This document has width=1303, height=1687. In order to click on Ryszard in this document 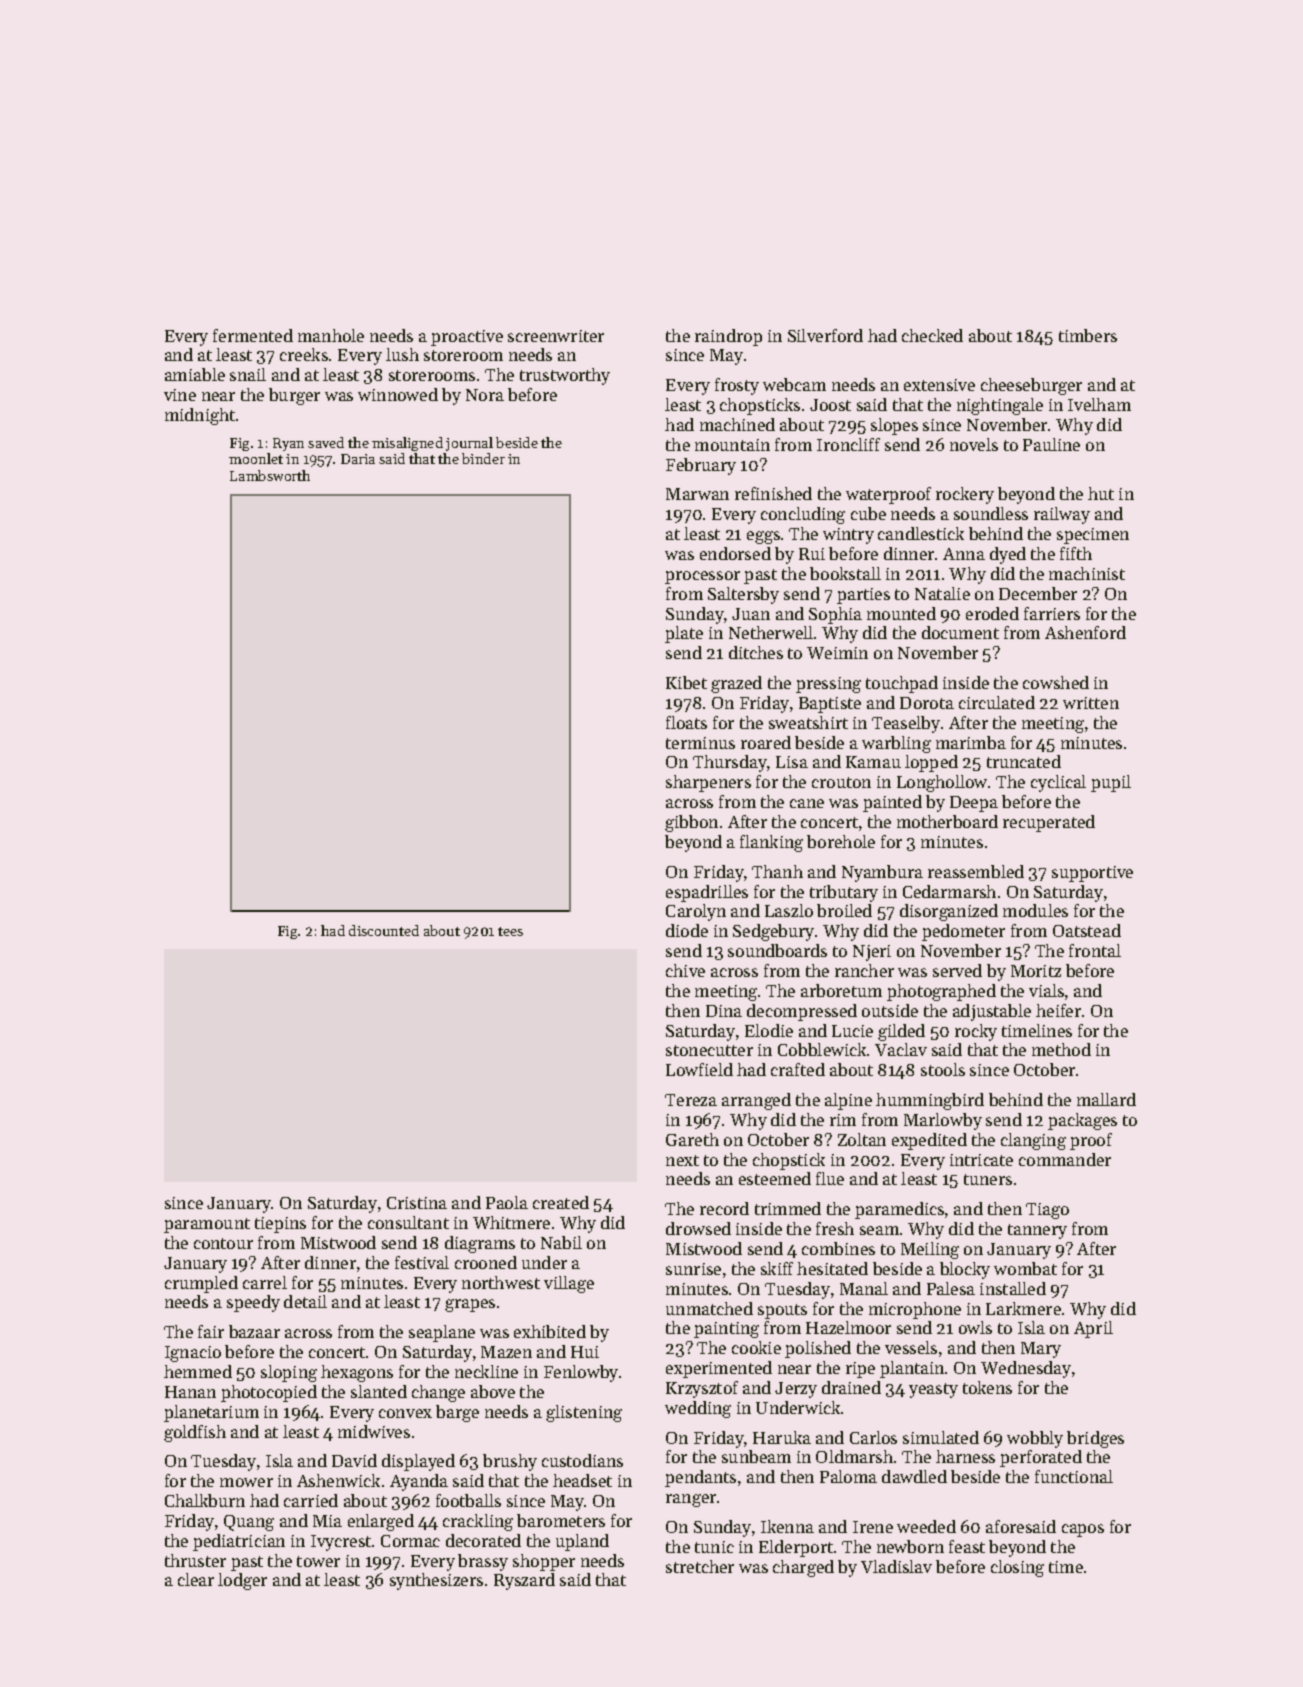, I will do `click(524, 1581)`.
